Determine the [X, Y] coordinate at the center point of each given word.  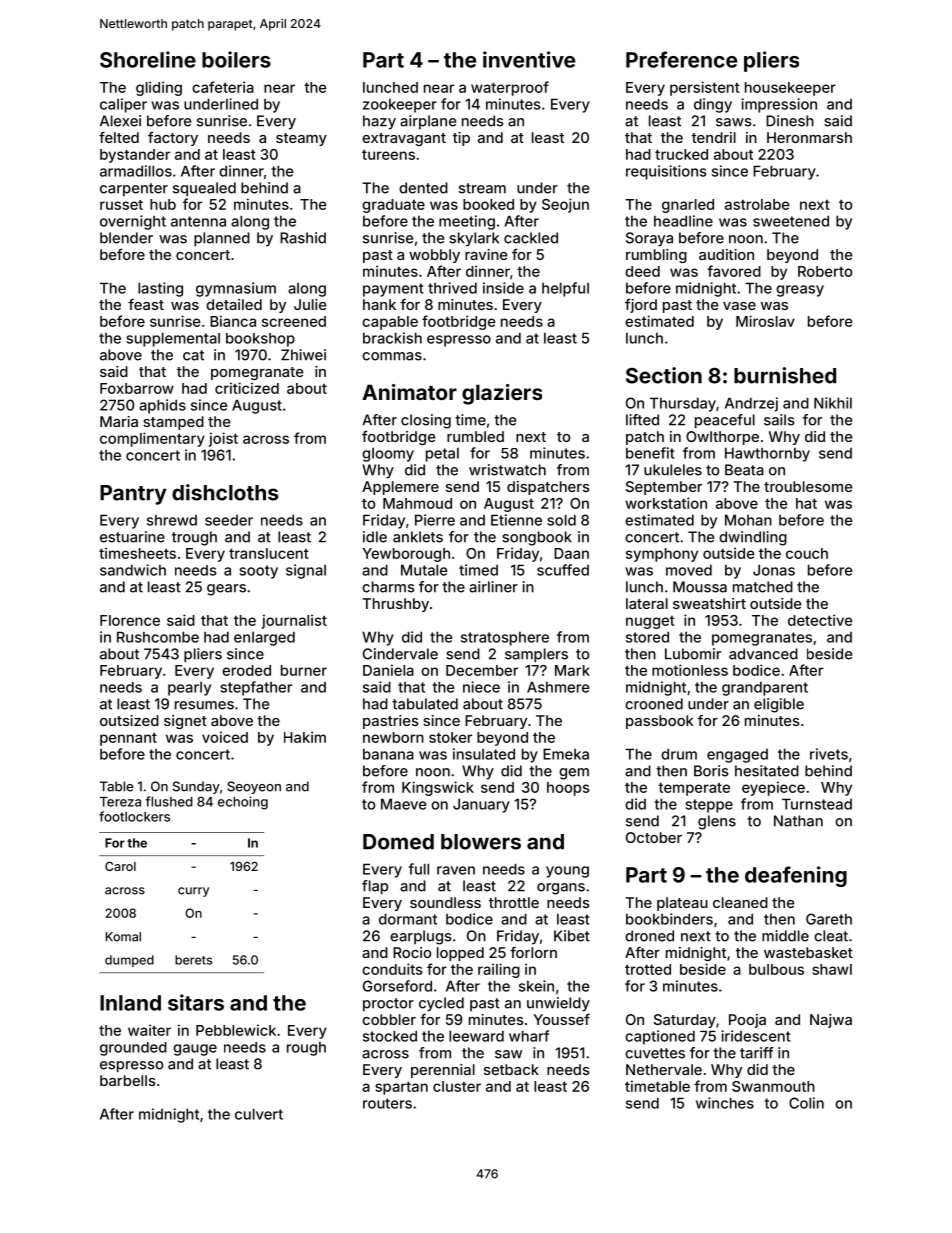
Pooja [747, 1021]
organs [561, 889]
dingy [713, 105]
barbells [128, 1080]
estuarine [132, 537]
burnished [785, 375]
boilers [236, 59]
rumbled [475, 436]
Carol [120, 866]
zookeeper [400, 105]
